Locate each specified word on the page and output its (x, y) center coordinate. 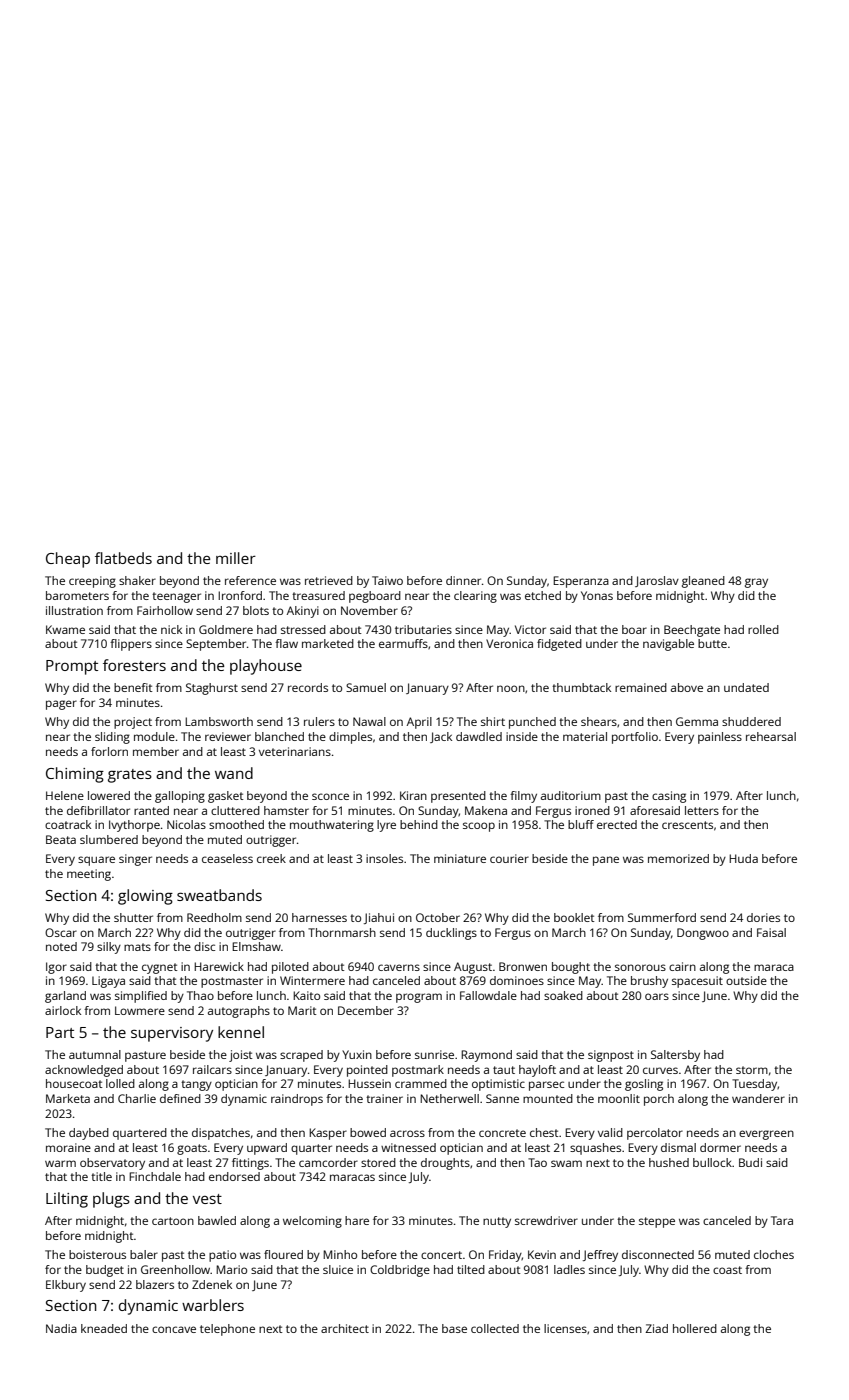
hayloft (537, 1071)
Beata (61, 839)
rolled (763, 629)
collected (495, 1328)
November (369, 610)
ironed (592, 810)
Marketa (68, 1098)
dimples (350, 738)
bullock (712, 1162)
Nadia (61, 1328)
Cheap (68, 560)
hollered (695, 1328)
